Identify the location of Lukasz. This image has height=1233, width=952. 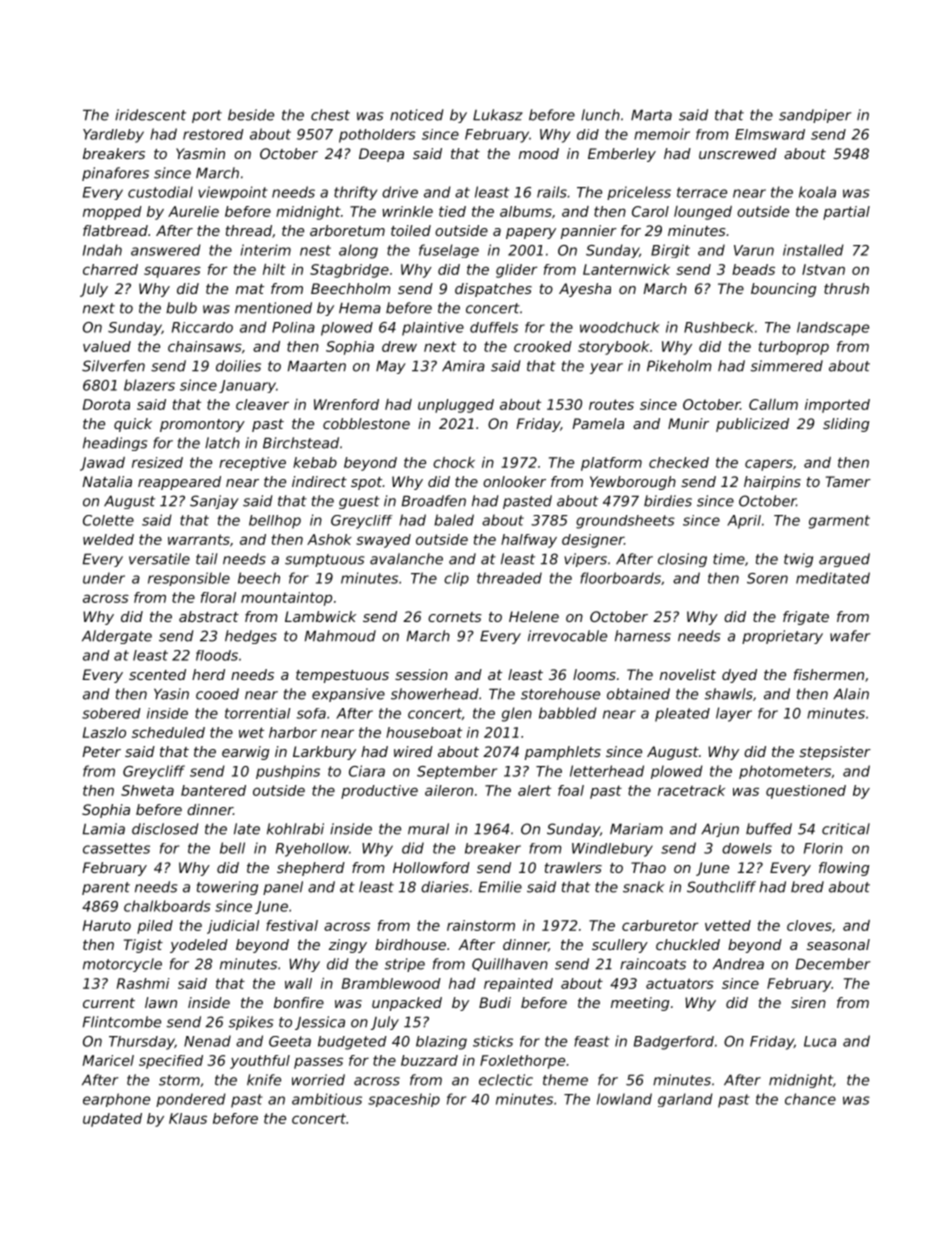
(498, 115).
